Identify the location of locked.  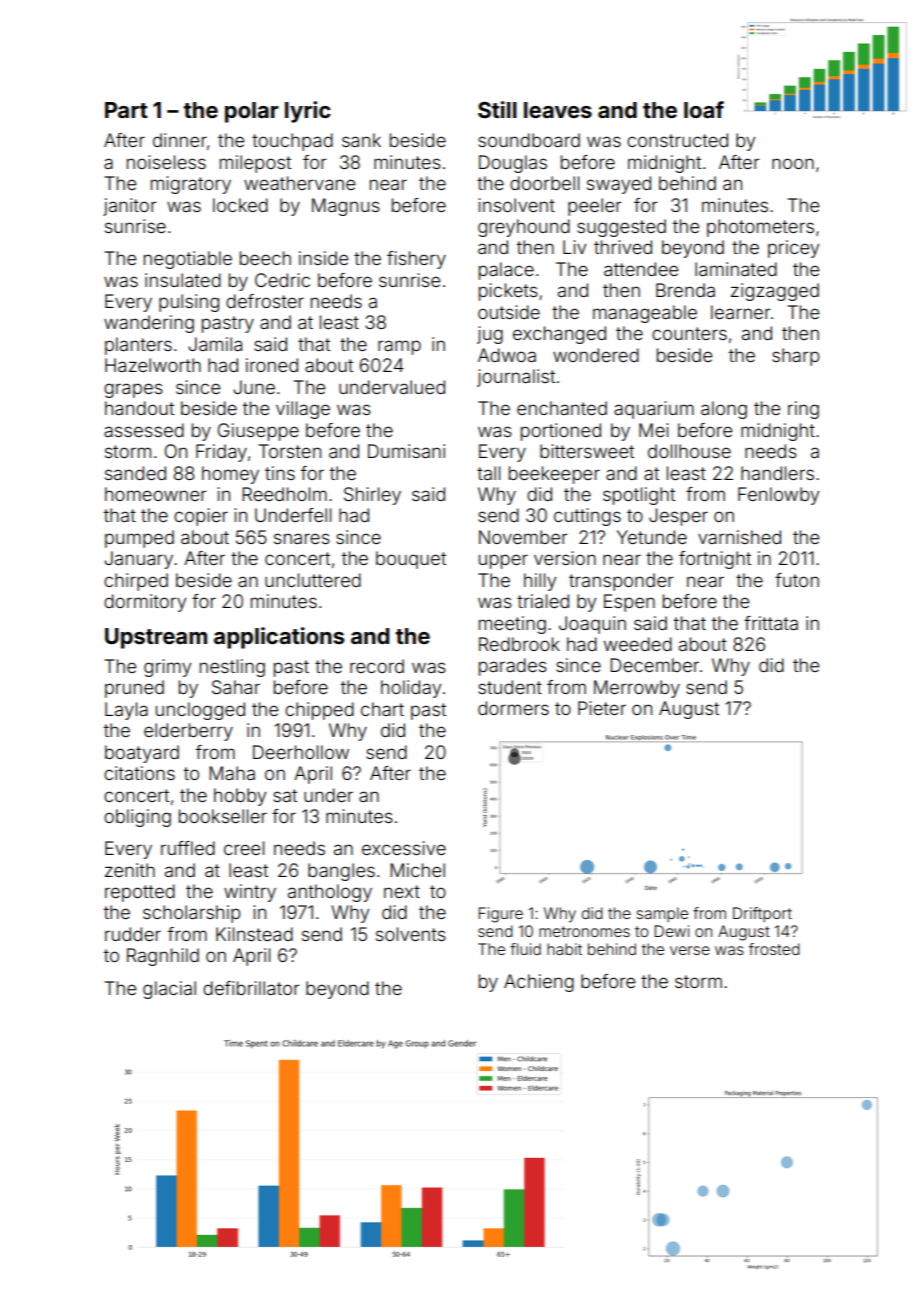
(240, 205).
